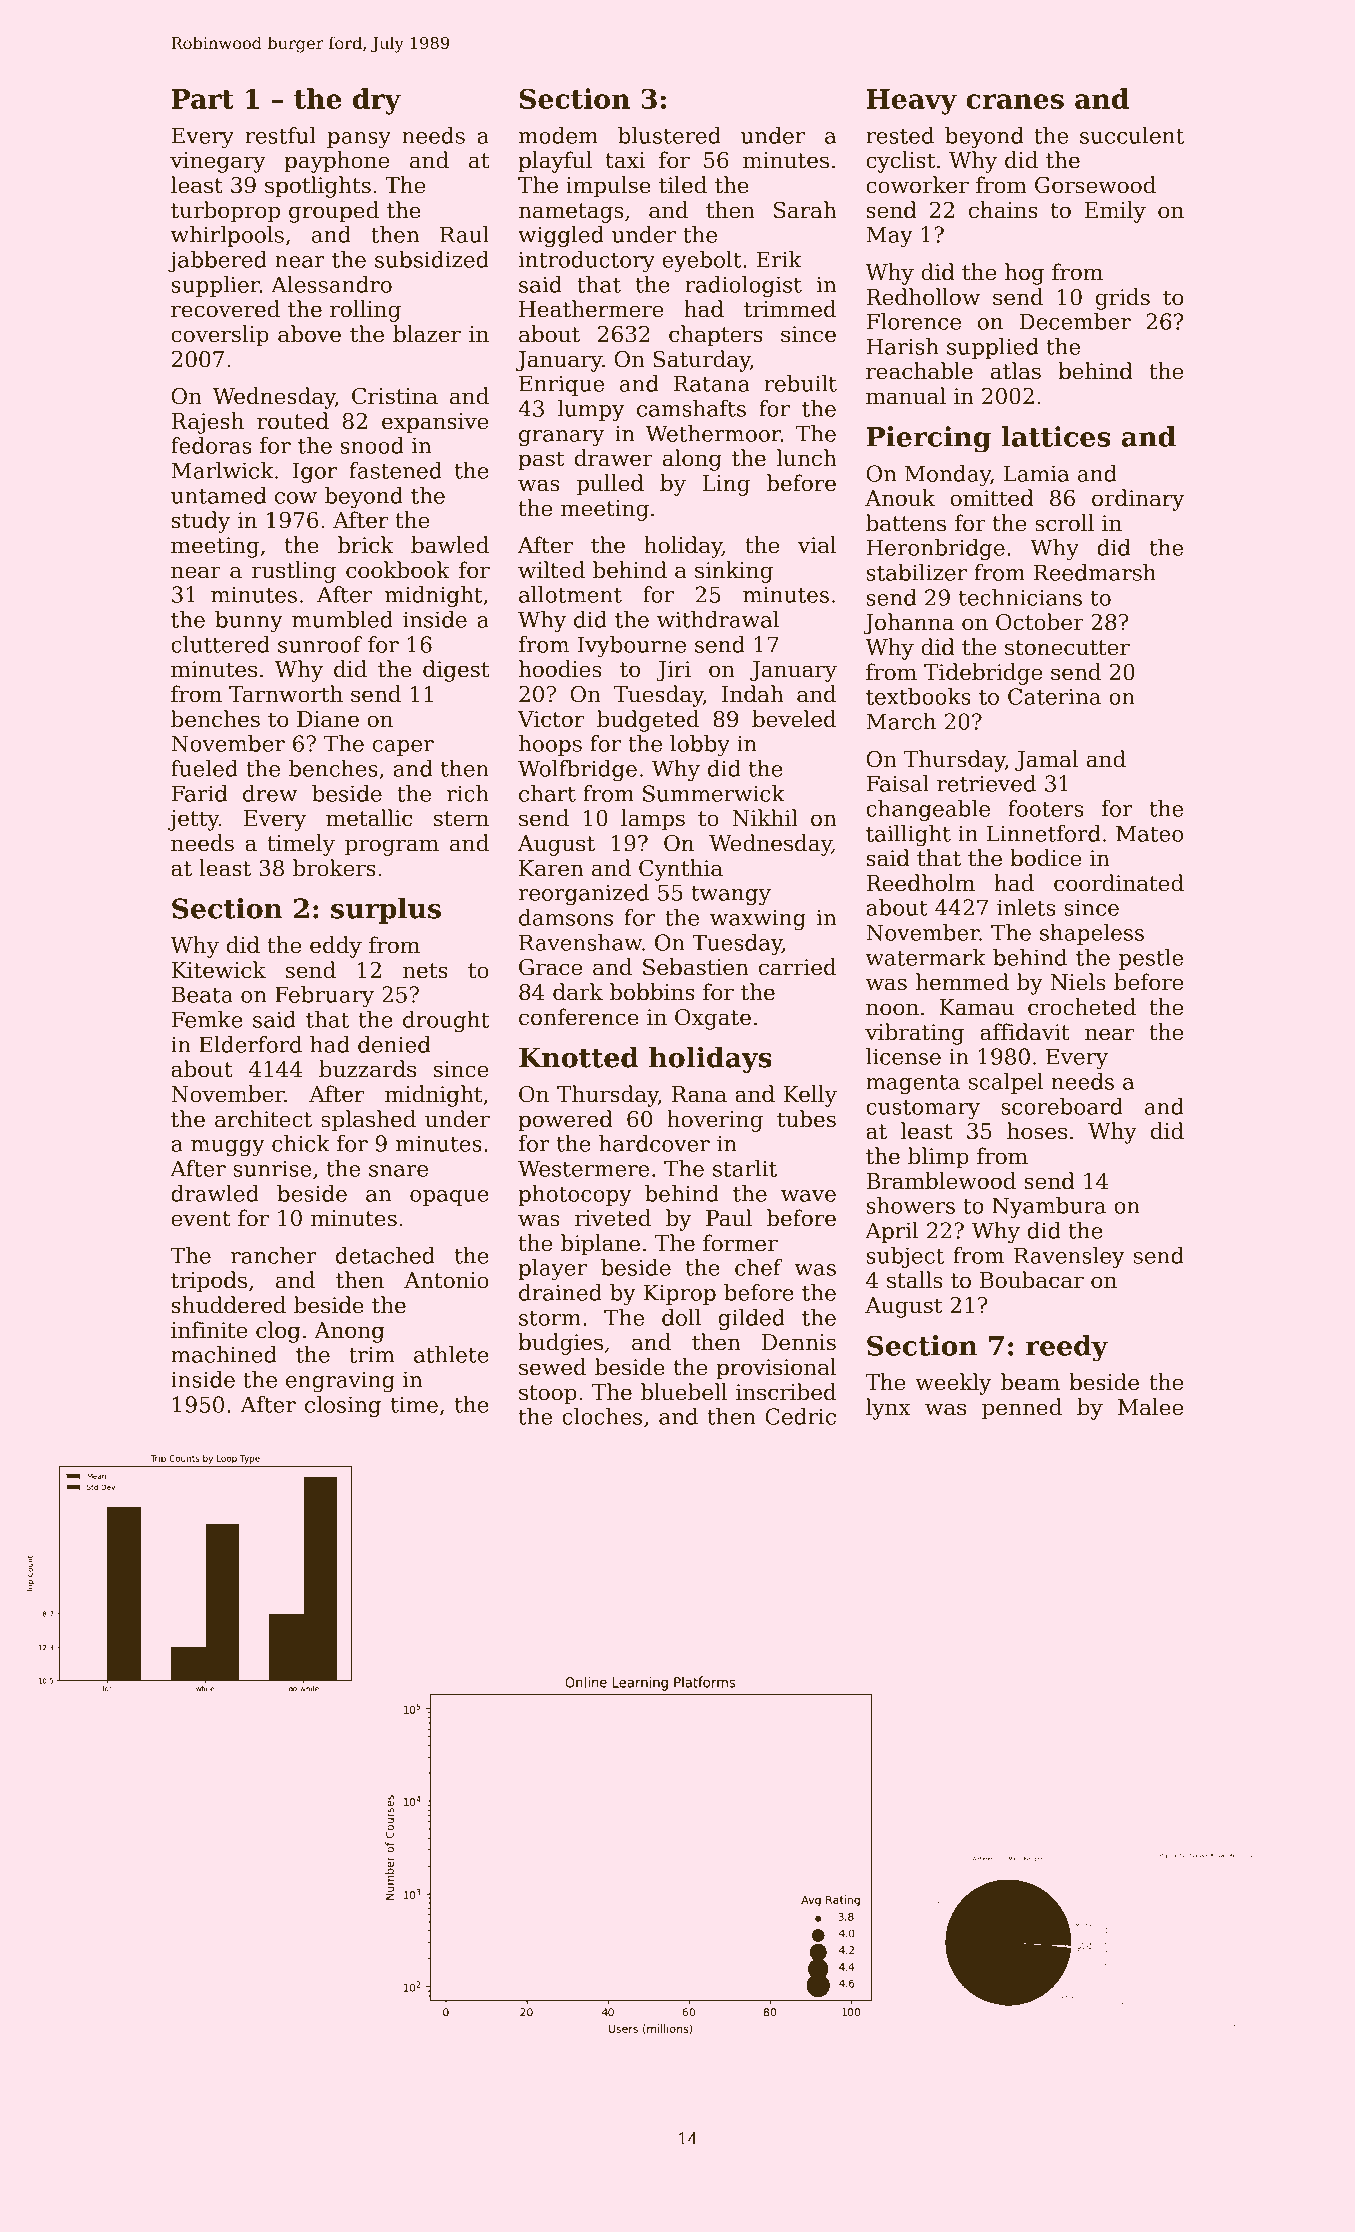 The width and height of the screenshot is (1355, 2232). What do you see at coordinates (591, 309) in the screenshot?
I see `Heathermere` at bounding box center [591, 309].
